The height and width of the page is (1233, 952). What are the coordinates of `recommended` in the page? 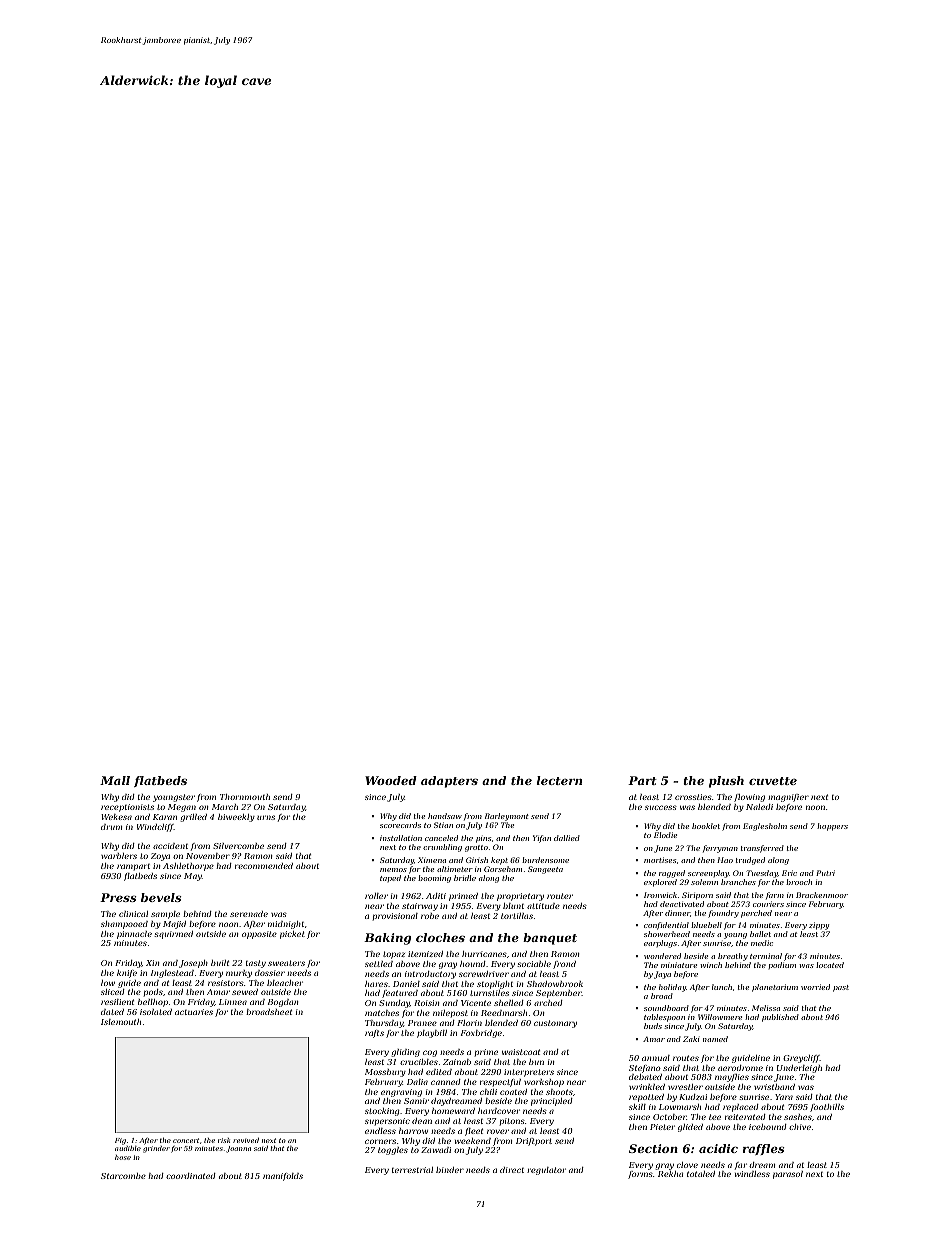 It's located at (264, 866).
